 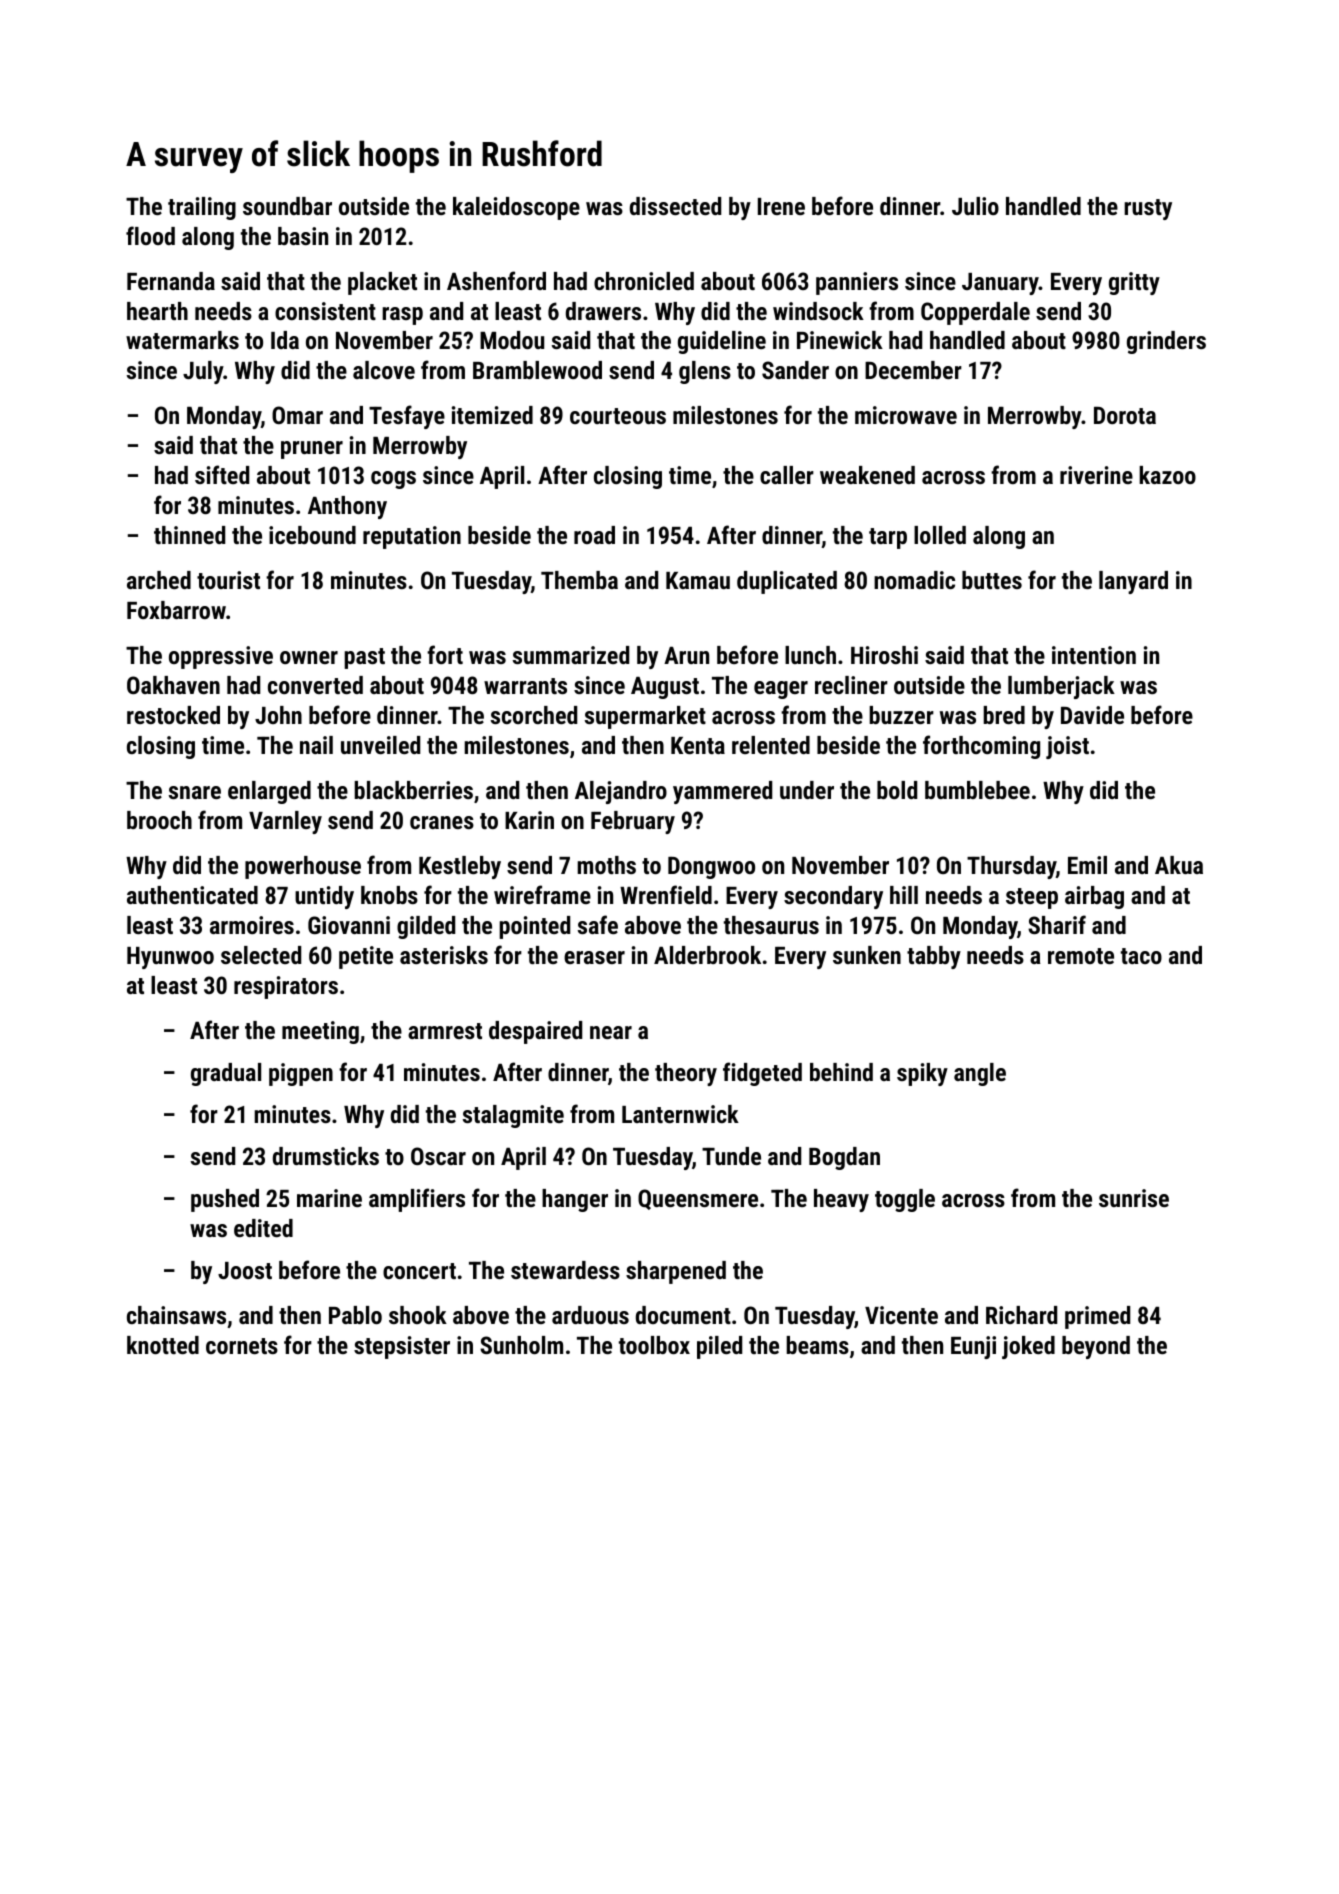 What do you see at coordinates (603, 311) in the document?
I see `drawers` at bounding box center [603, 311].
